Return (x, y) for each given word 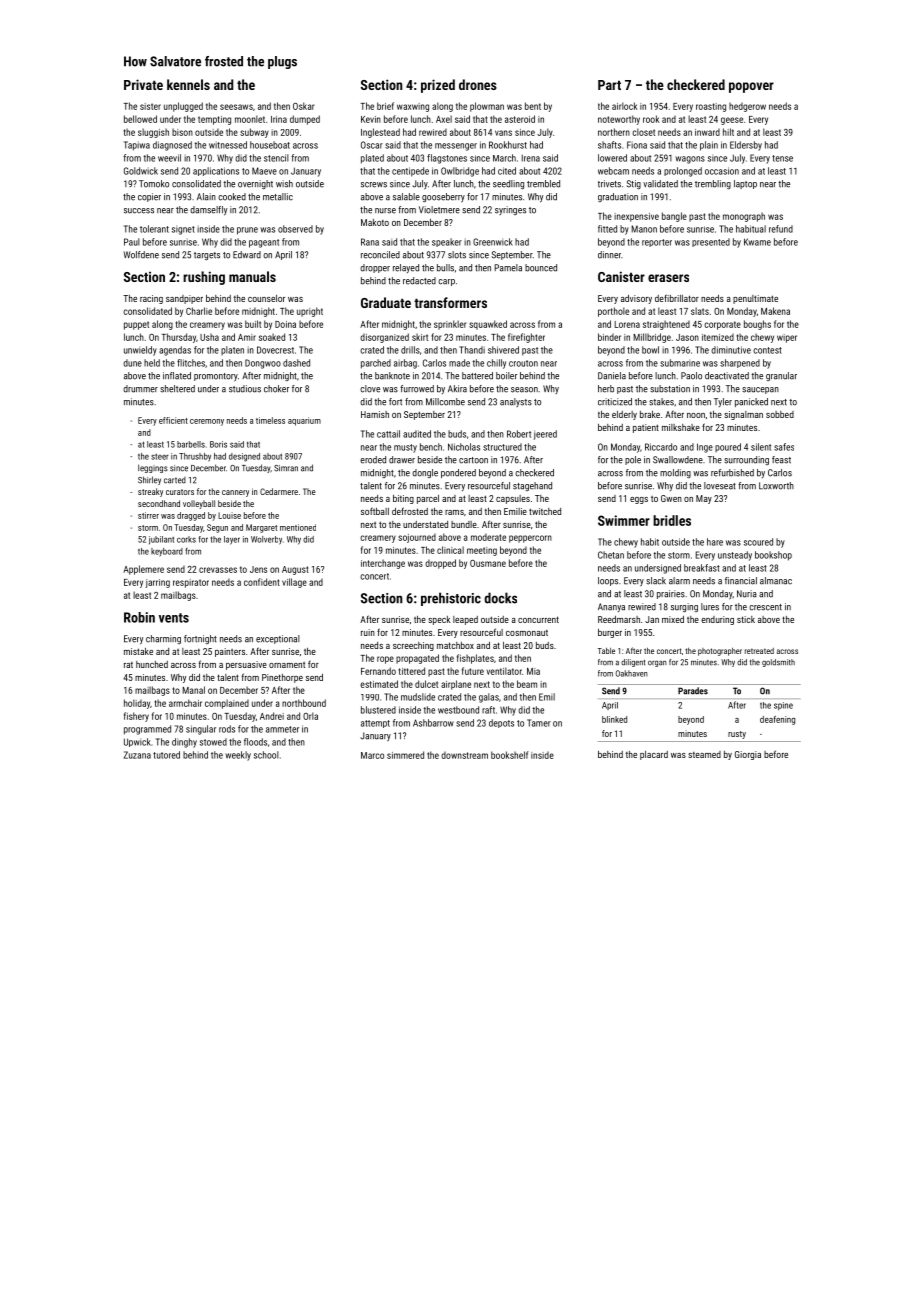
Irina (279, 119)
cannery (235, 493)
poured (728, 447)
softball (375, 511)
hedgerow (747, 107)
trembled (543, 184)
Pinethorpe (282, 678)
